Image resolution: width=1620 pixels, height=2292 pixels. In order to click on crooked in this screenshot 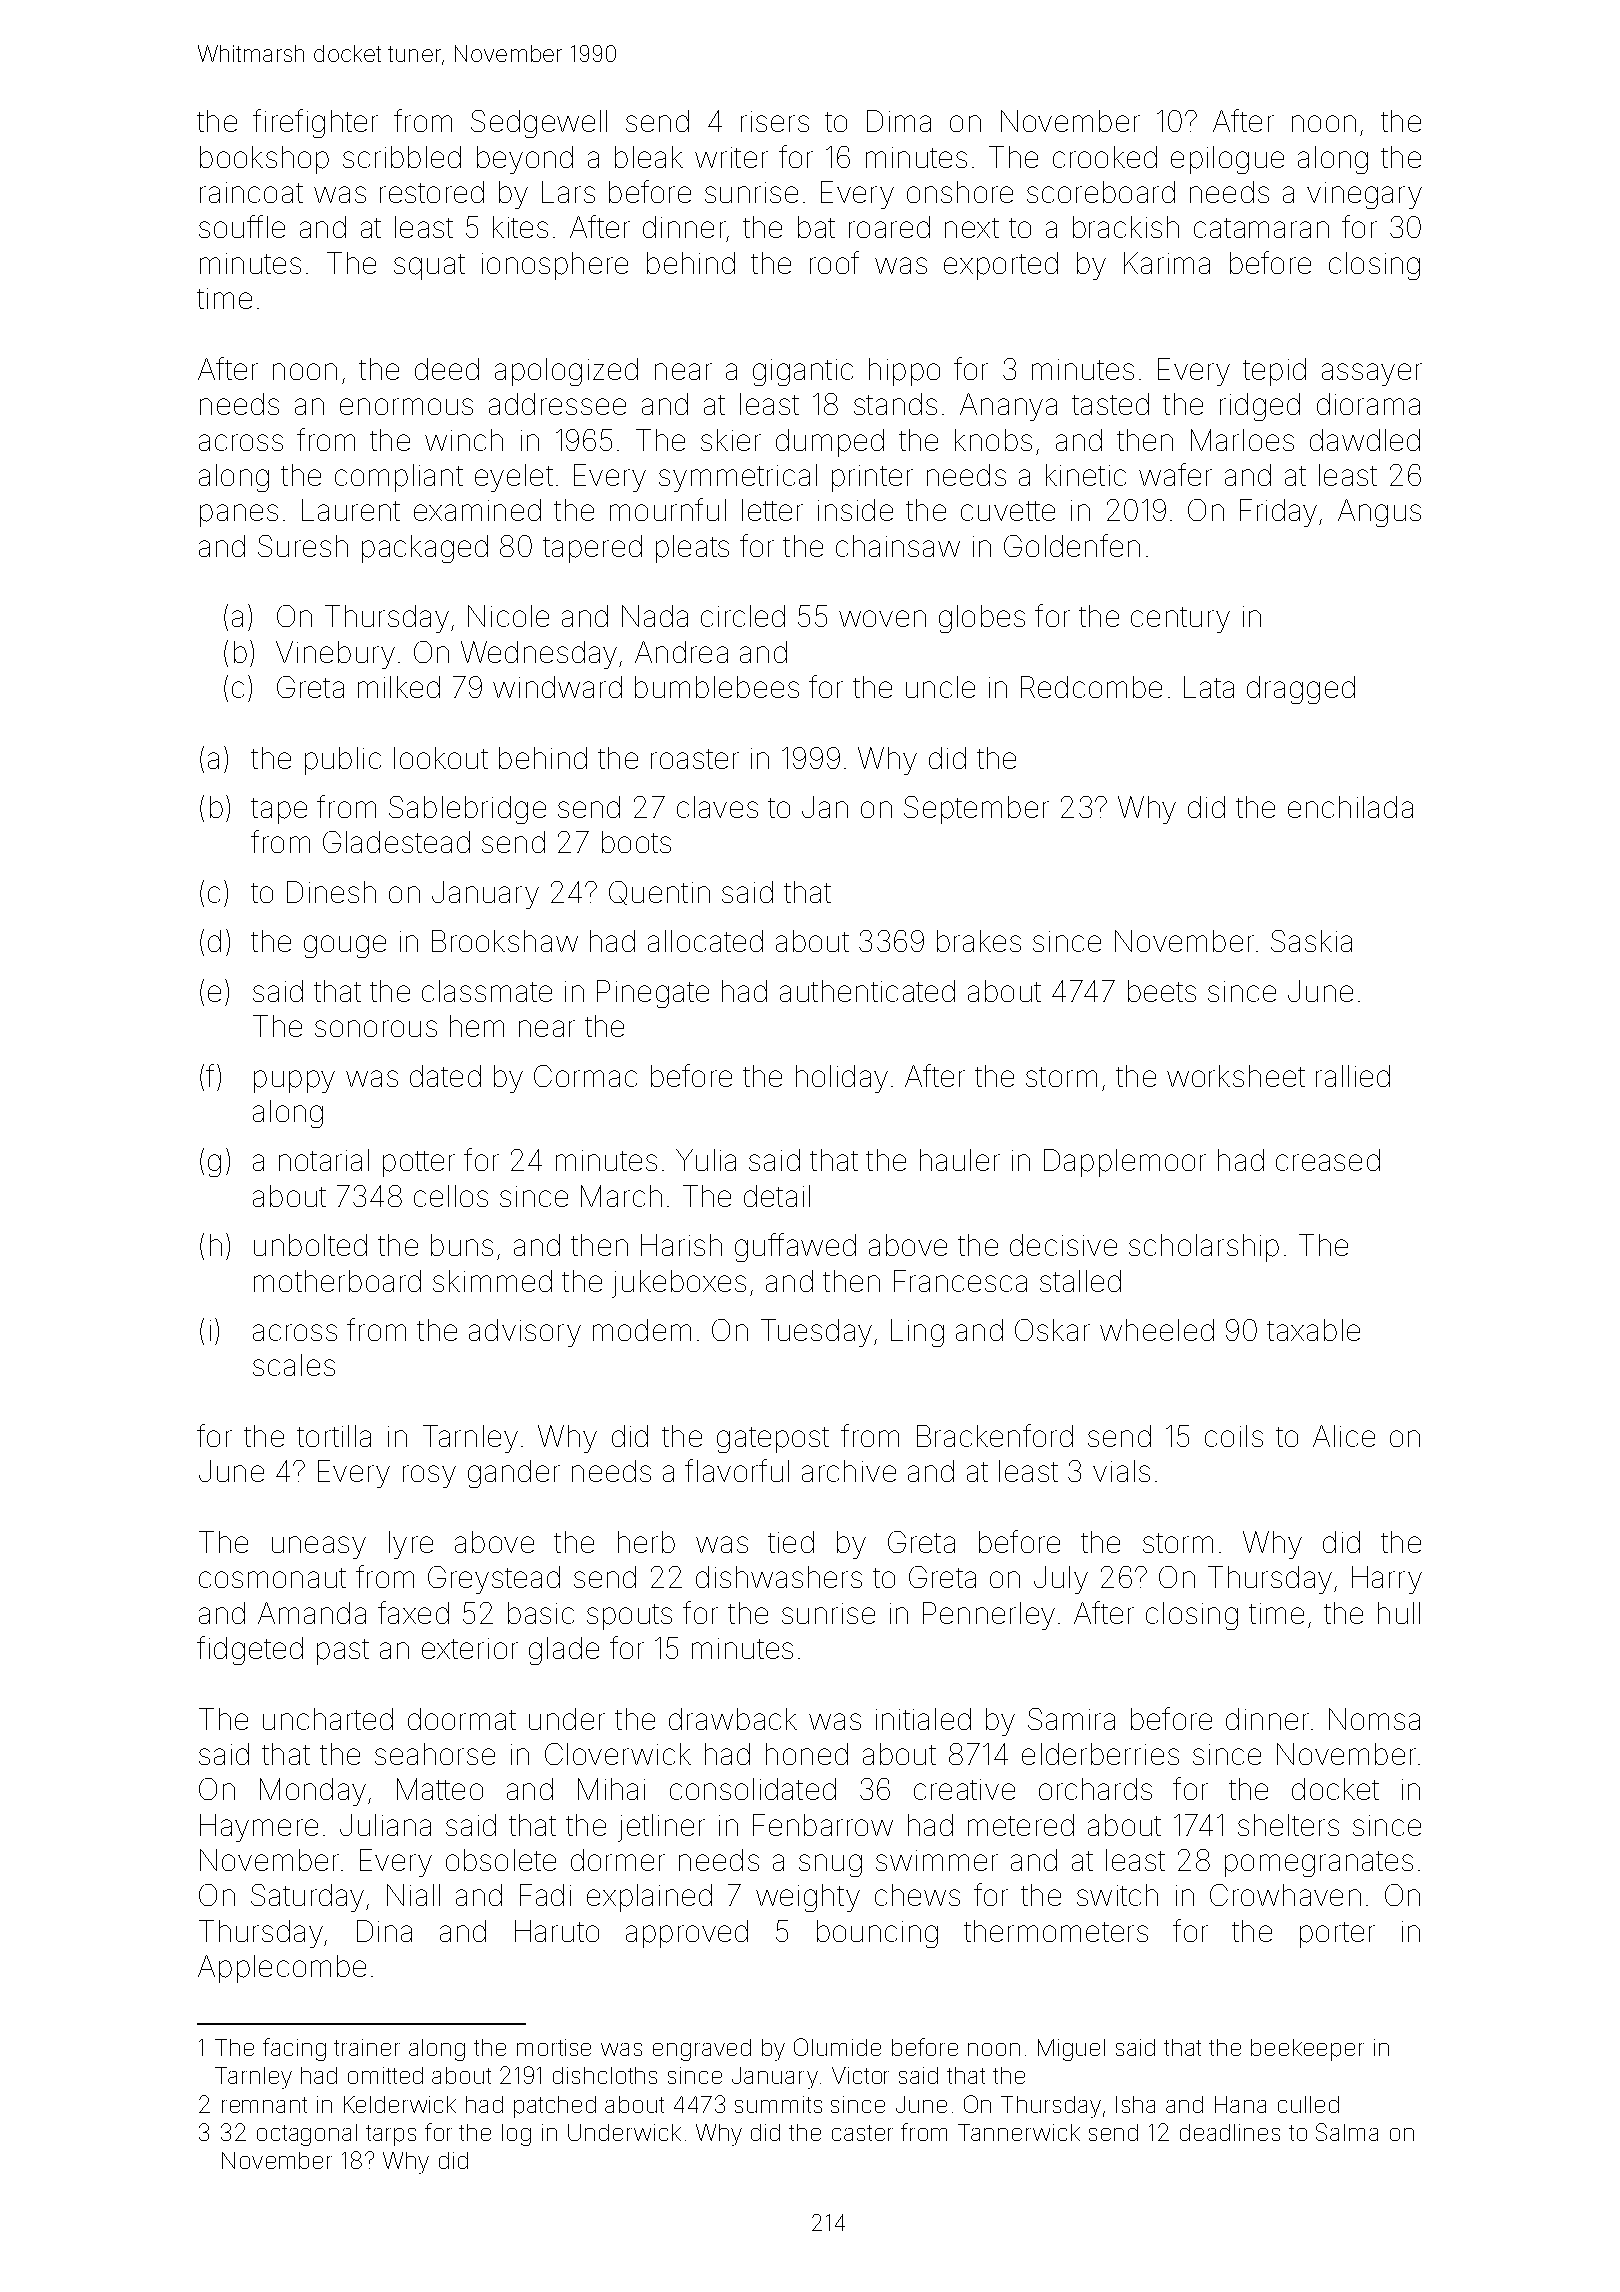, I will do `click(1105, 157)`.
